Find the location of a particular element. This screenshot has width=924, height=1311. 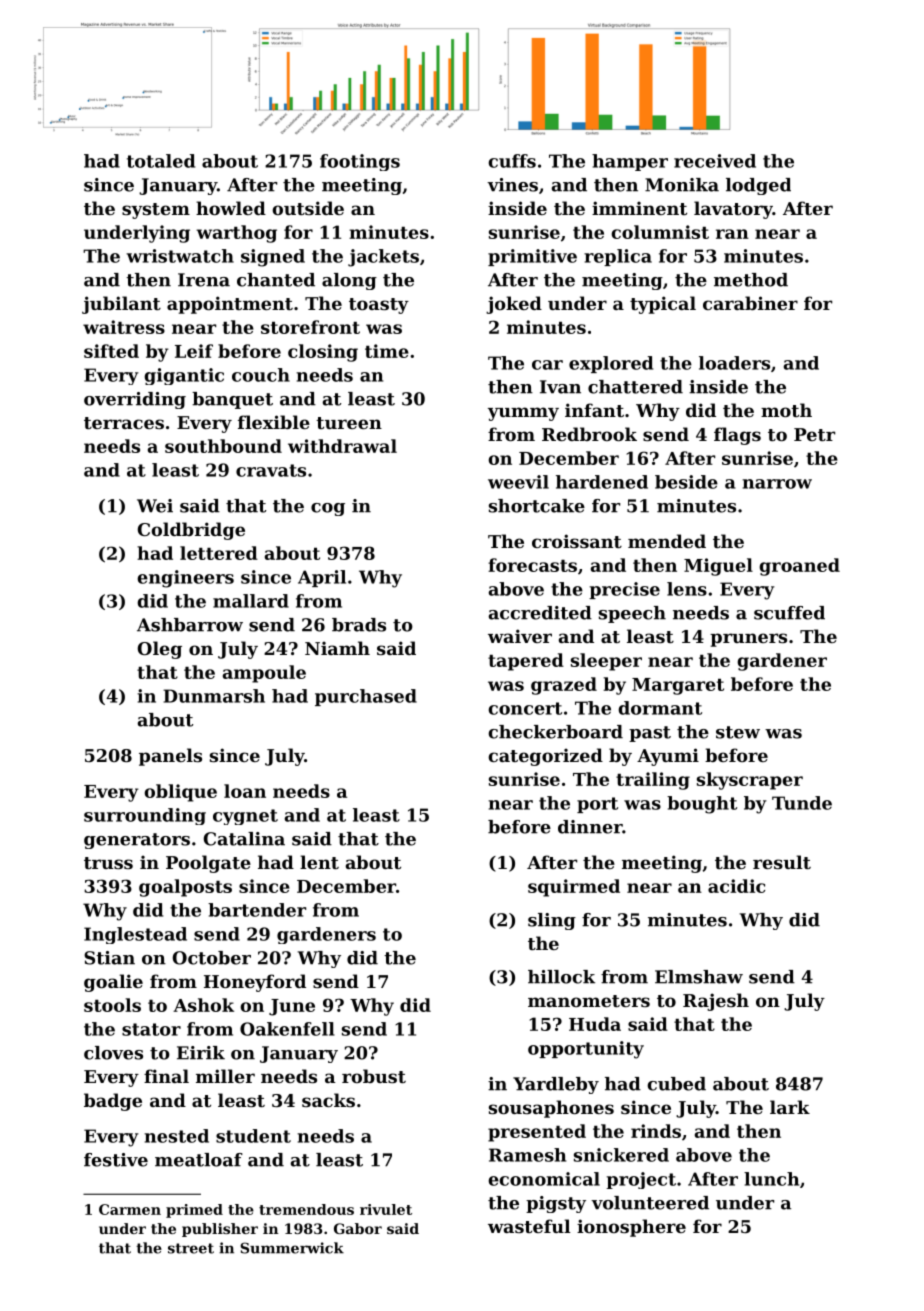

footings is located at coordinates (360, 162).
